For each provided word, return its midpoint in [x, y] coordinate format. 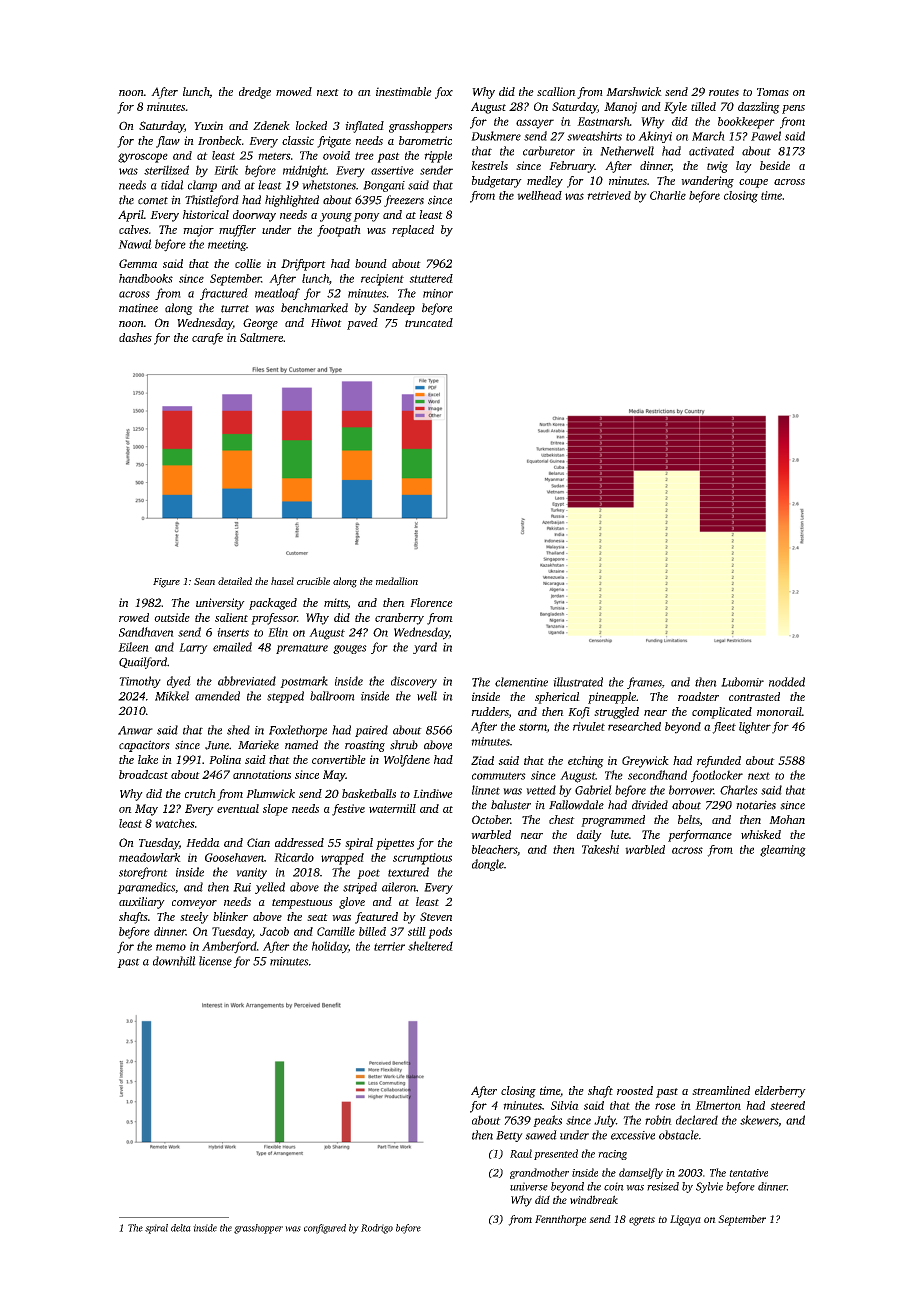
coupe [753, 183]
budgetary [497, 182]
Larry [193, 648]
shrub [404, 745]
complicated [722, 713]
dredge [255, 93]
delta [181, 1228]
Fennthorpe [560, 1220]
